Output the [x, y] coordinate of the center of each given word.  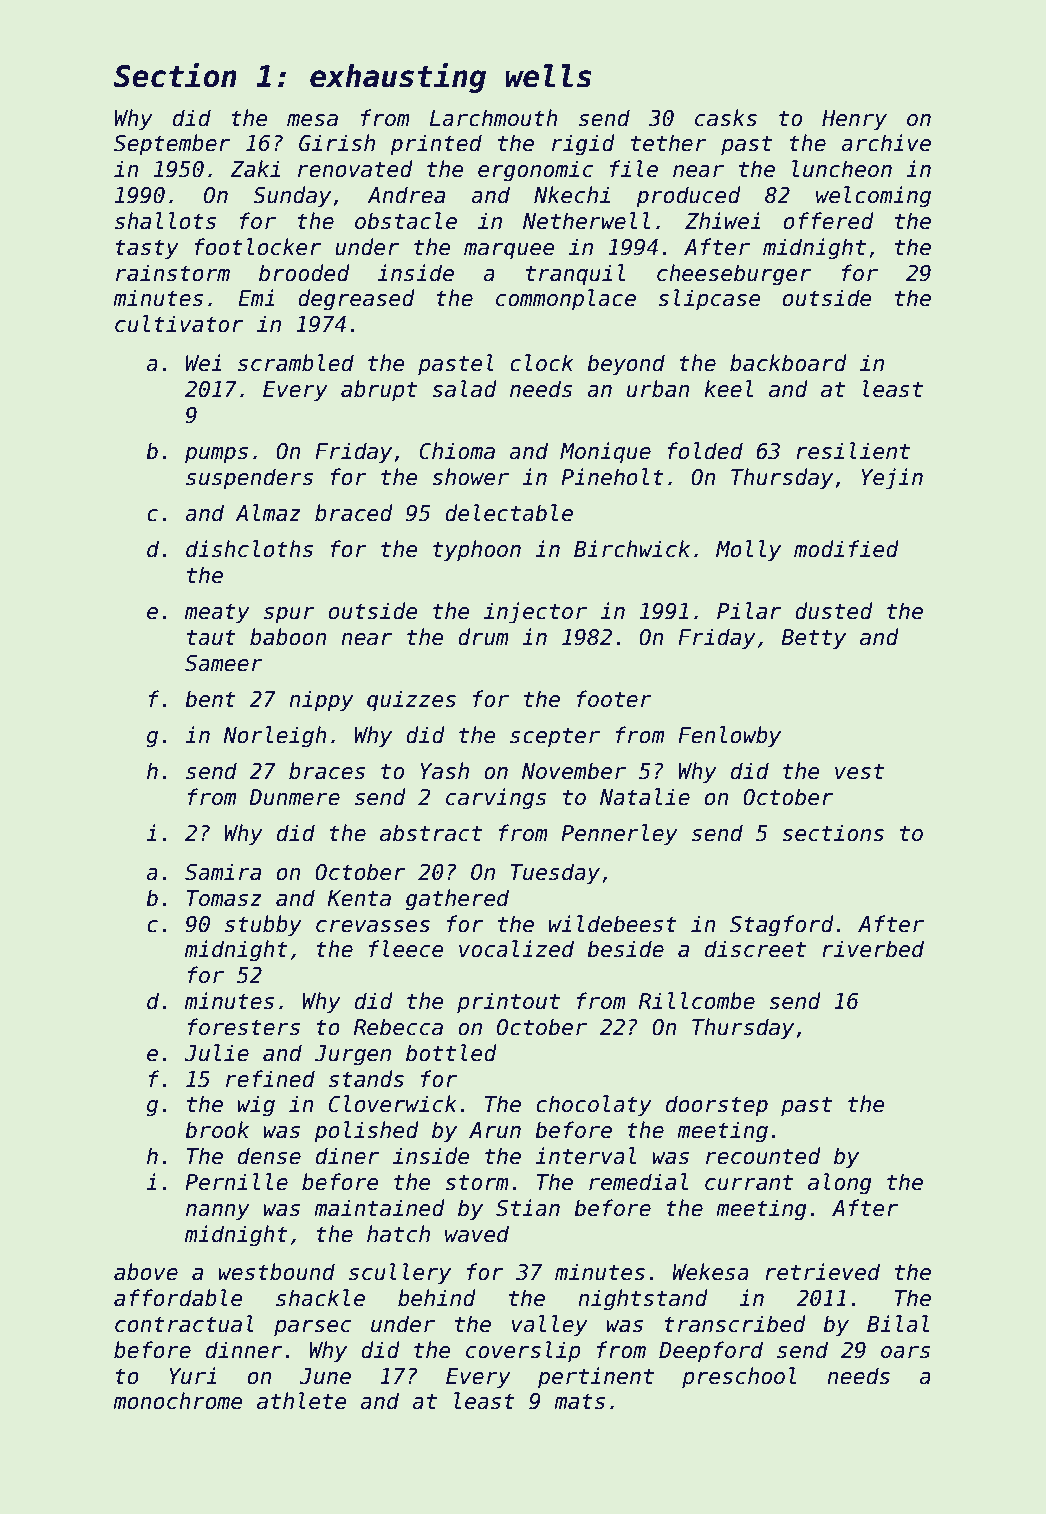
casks [726, 118]
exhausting [398, 78]
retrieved [822, 1272]
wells [549, 76]
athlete [302, 1401]
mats [579, 1402]
